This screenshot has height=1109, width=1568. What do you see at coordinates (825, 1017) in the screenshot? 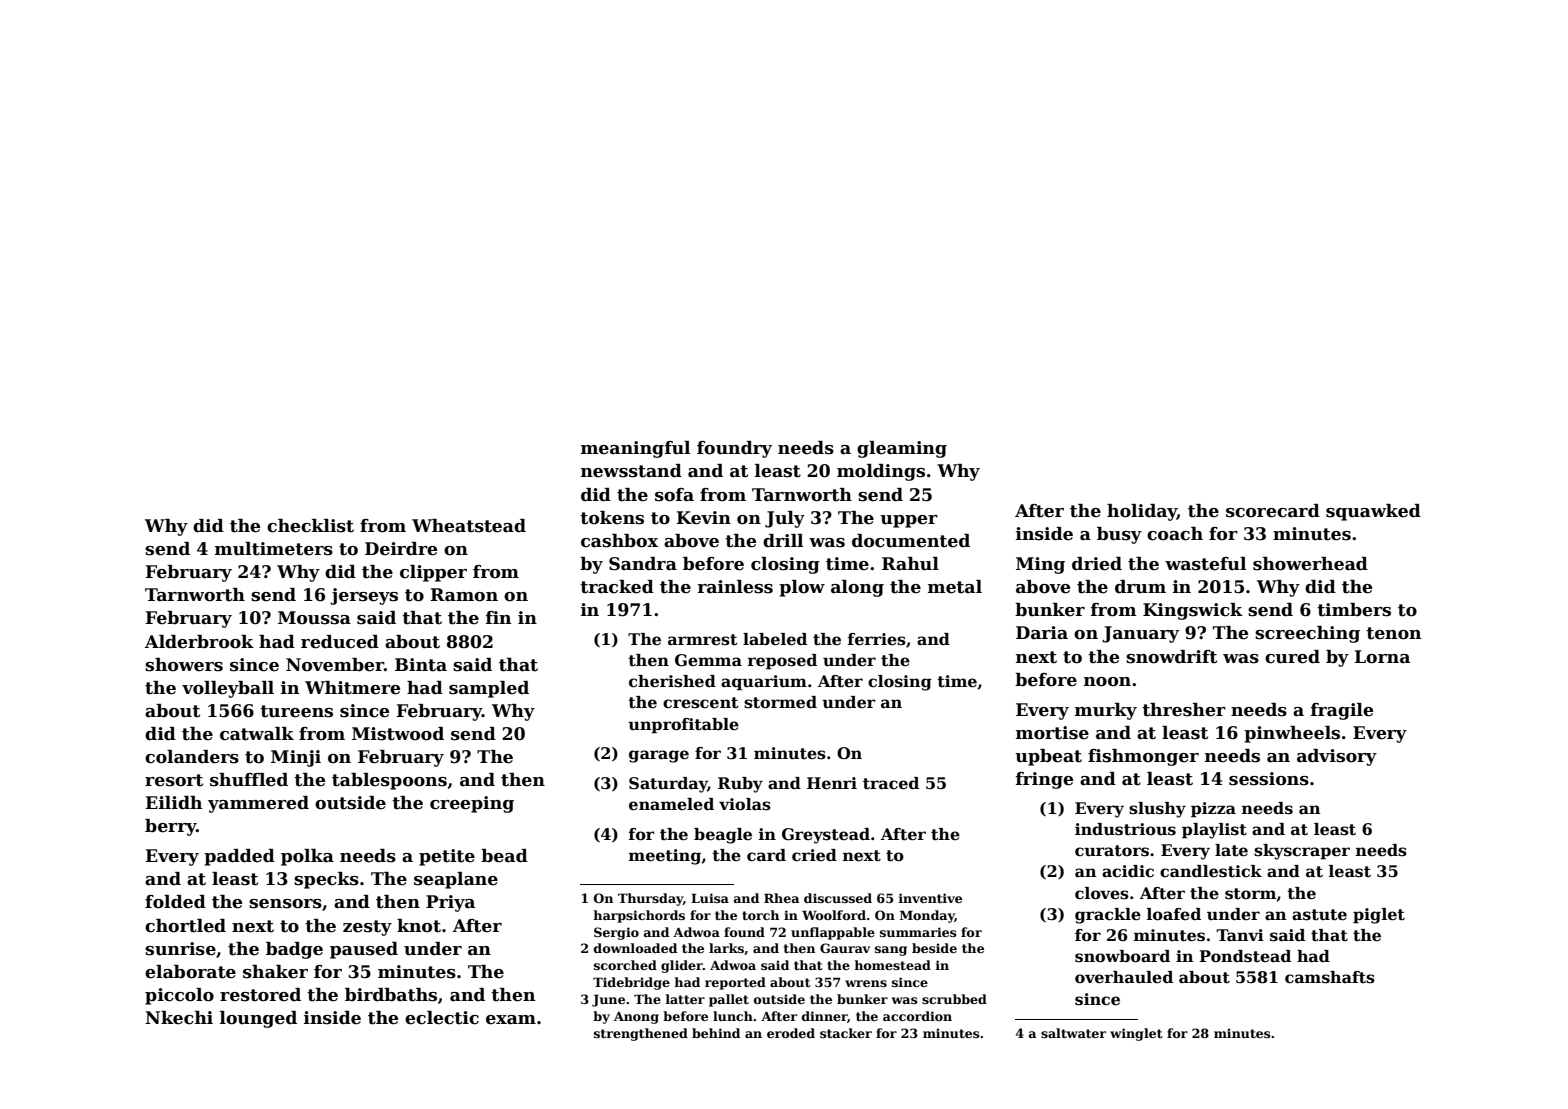
I see `dinner` at bounding box center [825, 1017].
